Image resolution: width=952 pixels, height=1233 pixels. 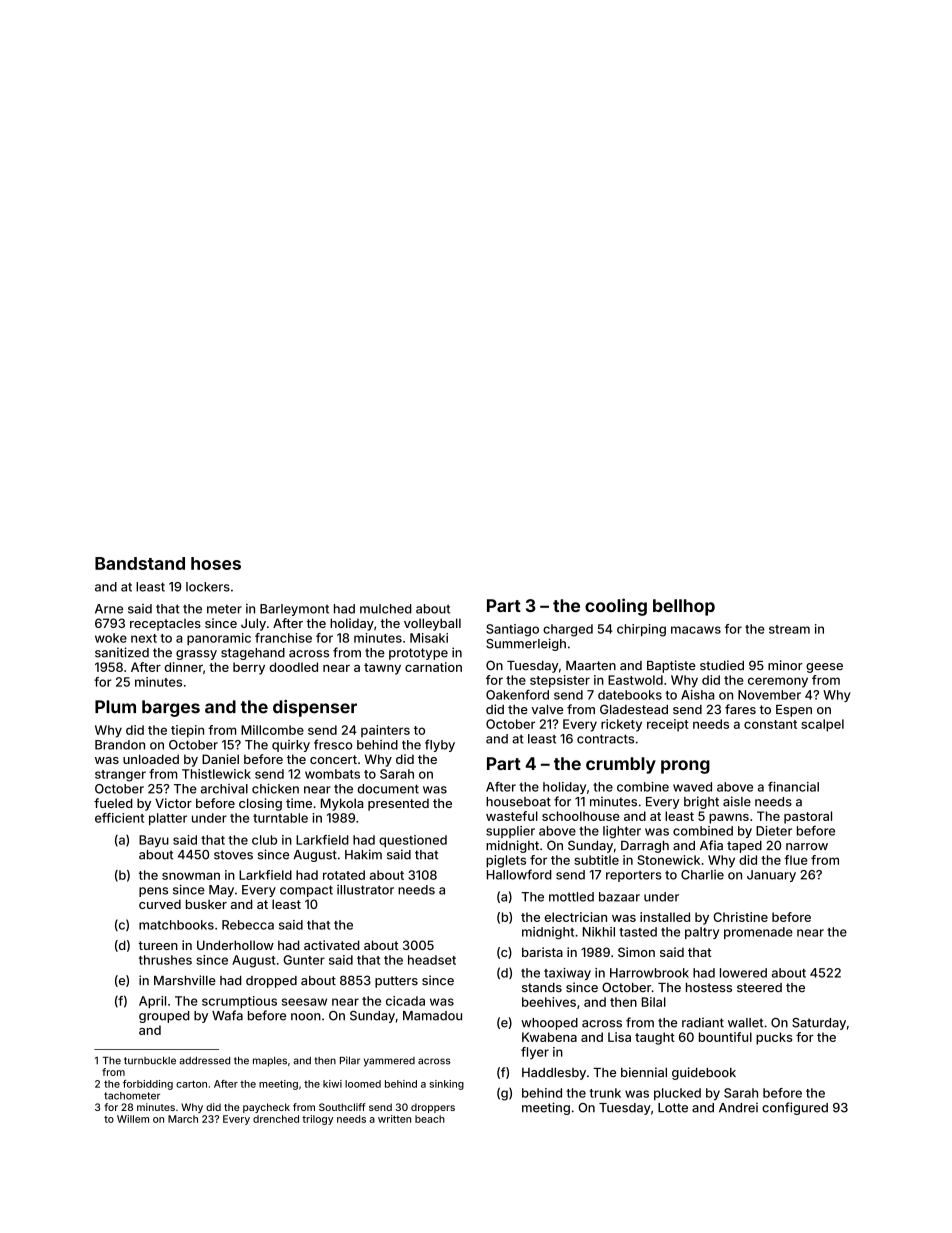 I want to click on yammered, so click(x=389, y=1062).
